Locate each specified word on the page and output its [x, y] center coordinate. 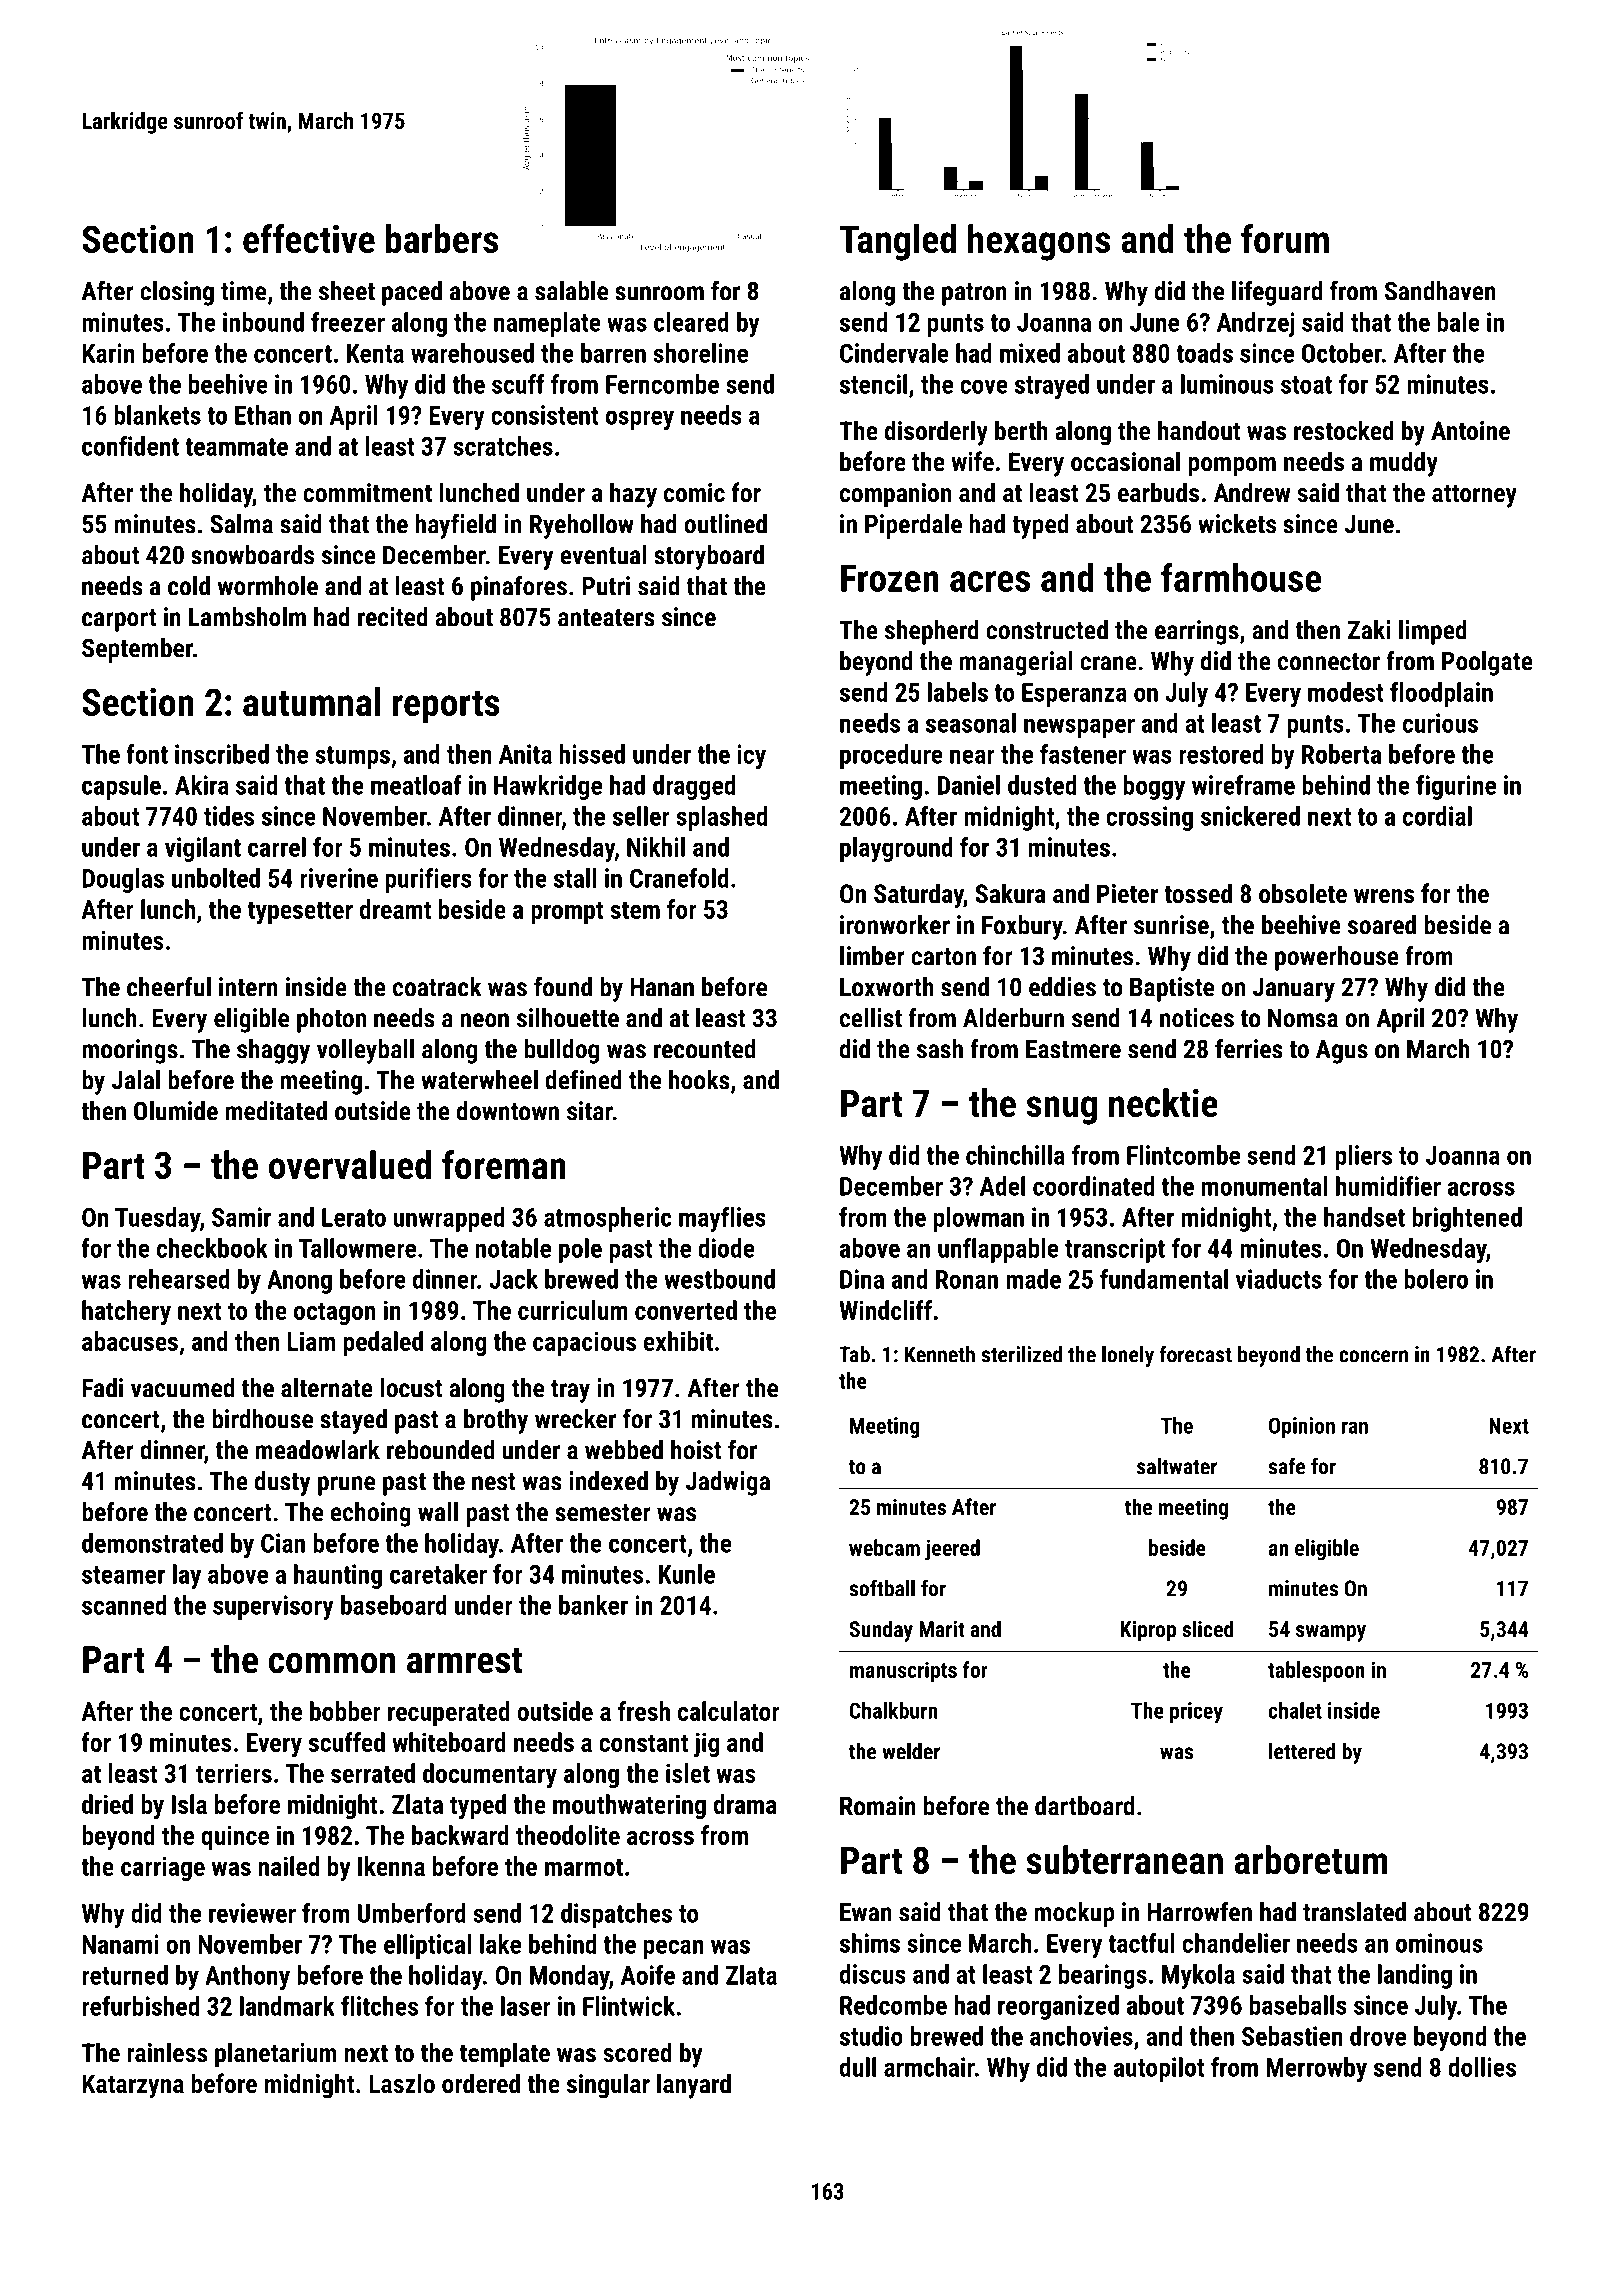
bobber [345, 1711]
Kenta [375, 353]
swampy [1331, 1633]
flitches [379, 2006]
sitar [590, 1111]
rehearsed [179, 1279]
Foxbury [1022, 927]
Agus [1342, 1051]
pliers [1364, 1157]
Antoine [1470, 430]
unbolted [216, 878]
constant [643, 1743]
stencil [873, 384]
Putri [606, 586]
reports [446, 707]
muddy [1404, 464]
